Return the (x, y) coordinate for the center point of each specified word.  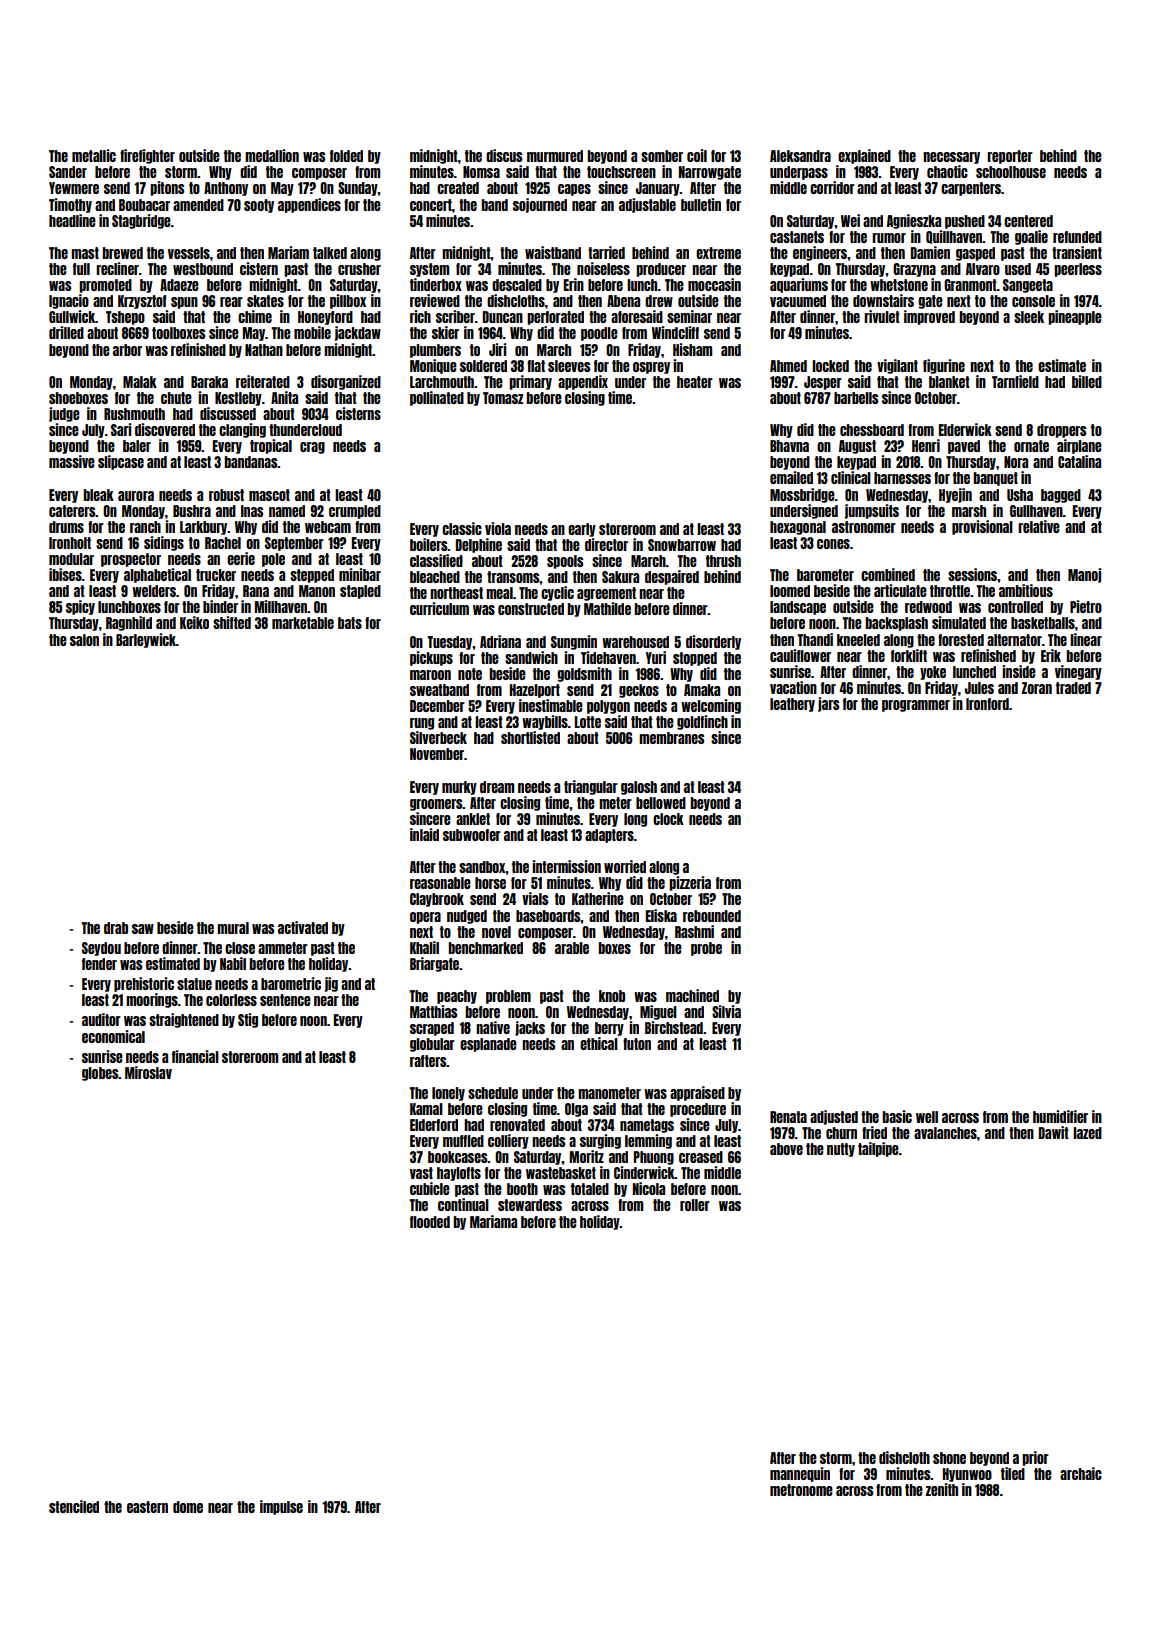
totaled (590, 1189)
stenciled (74, 1506)
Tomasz (503, 398)
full (81, 269)
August (857, 447)
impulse (281, 1507)
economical (113, 1036)
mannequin (800, 1474)
